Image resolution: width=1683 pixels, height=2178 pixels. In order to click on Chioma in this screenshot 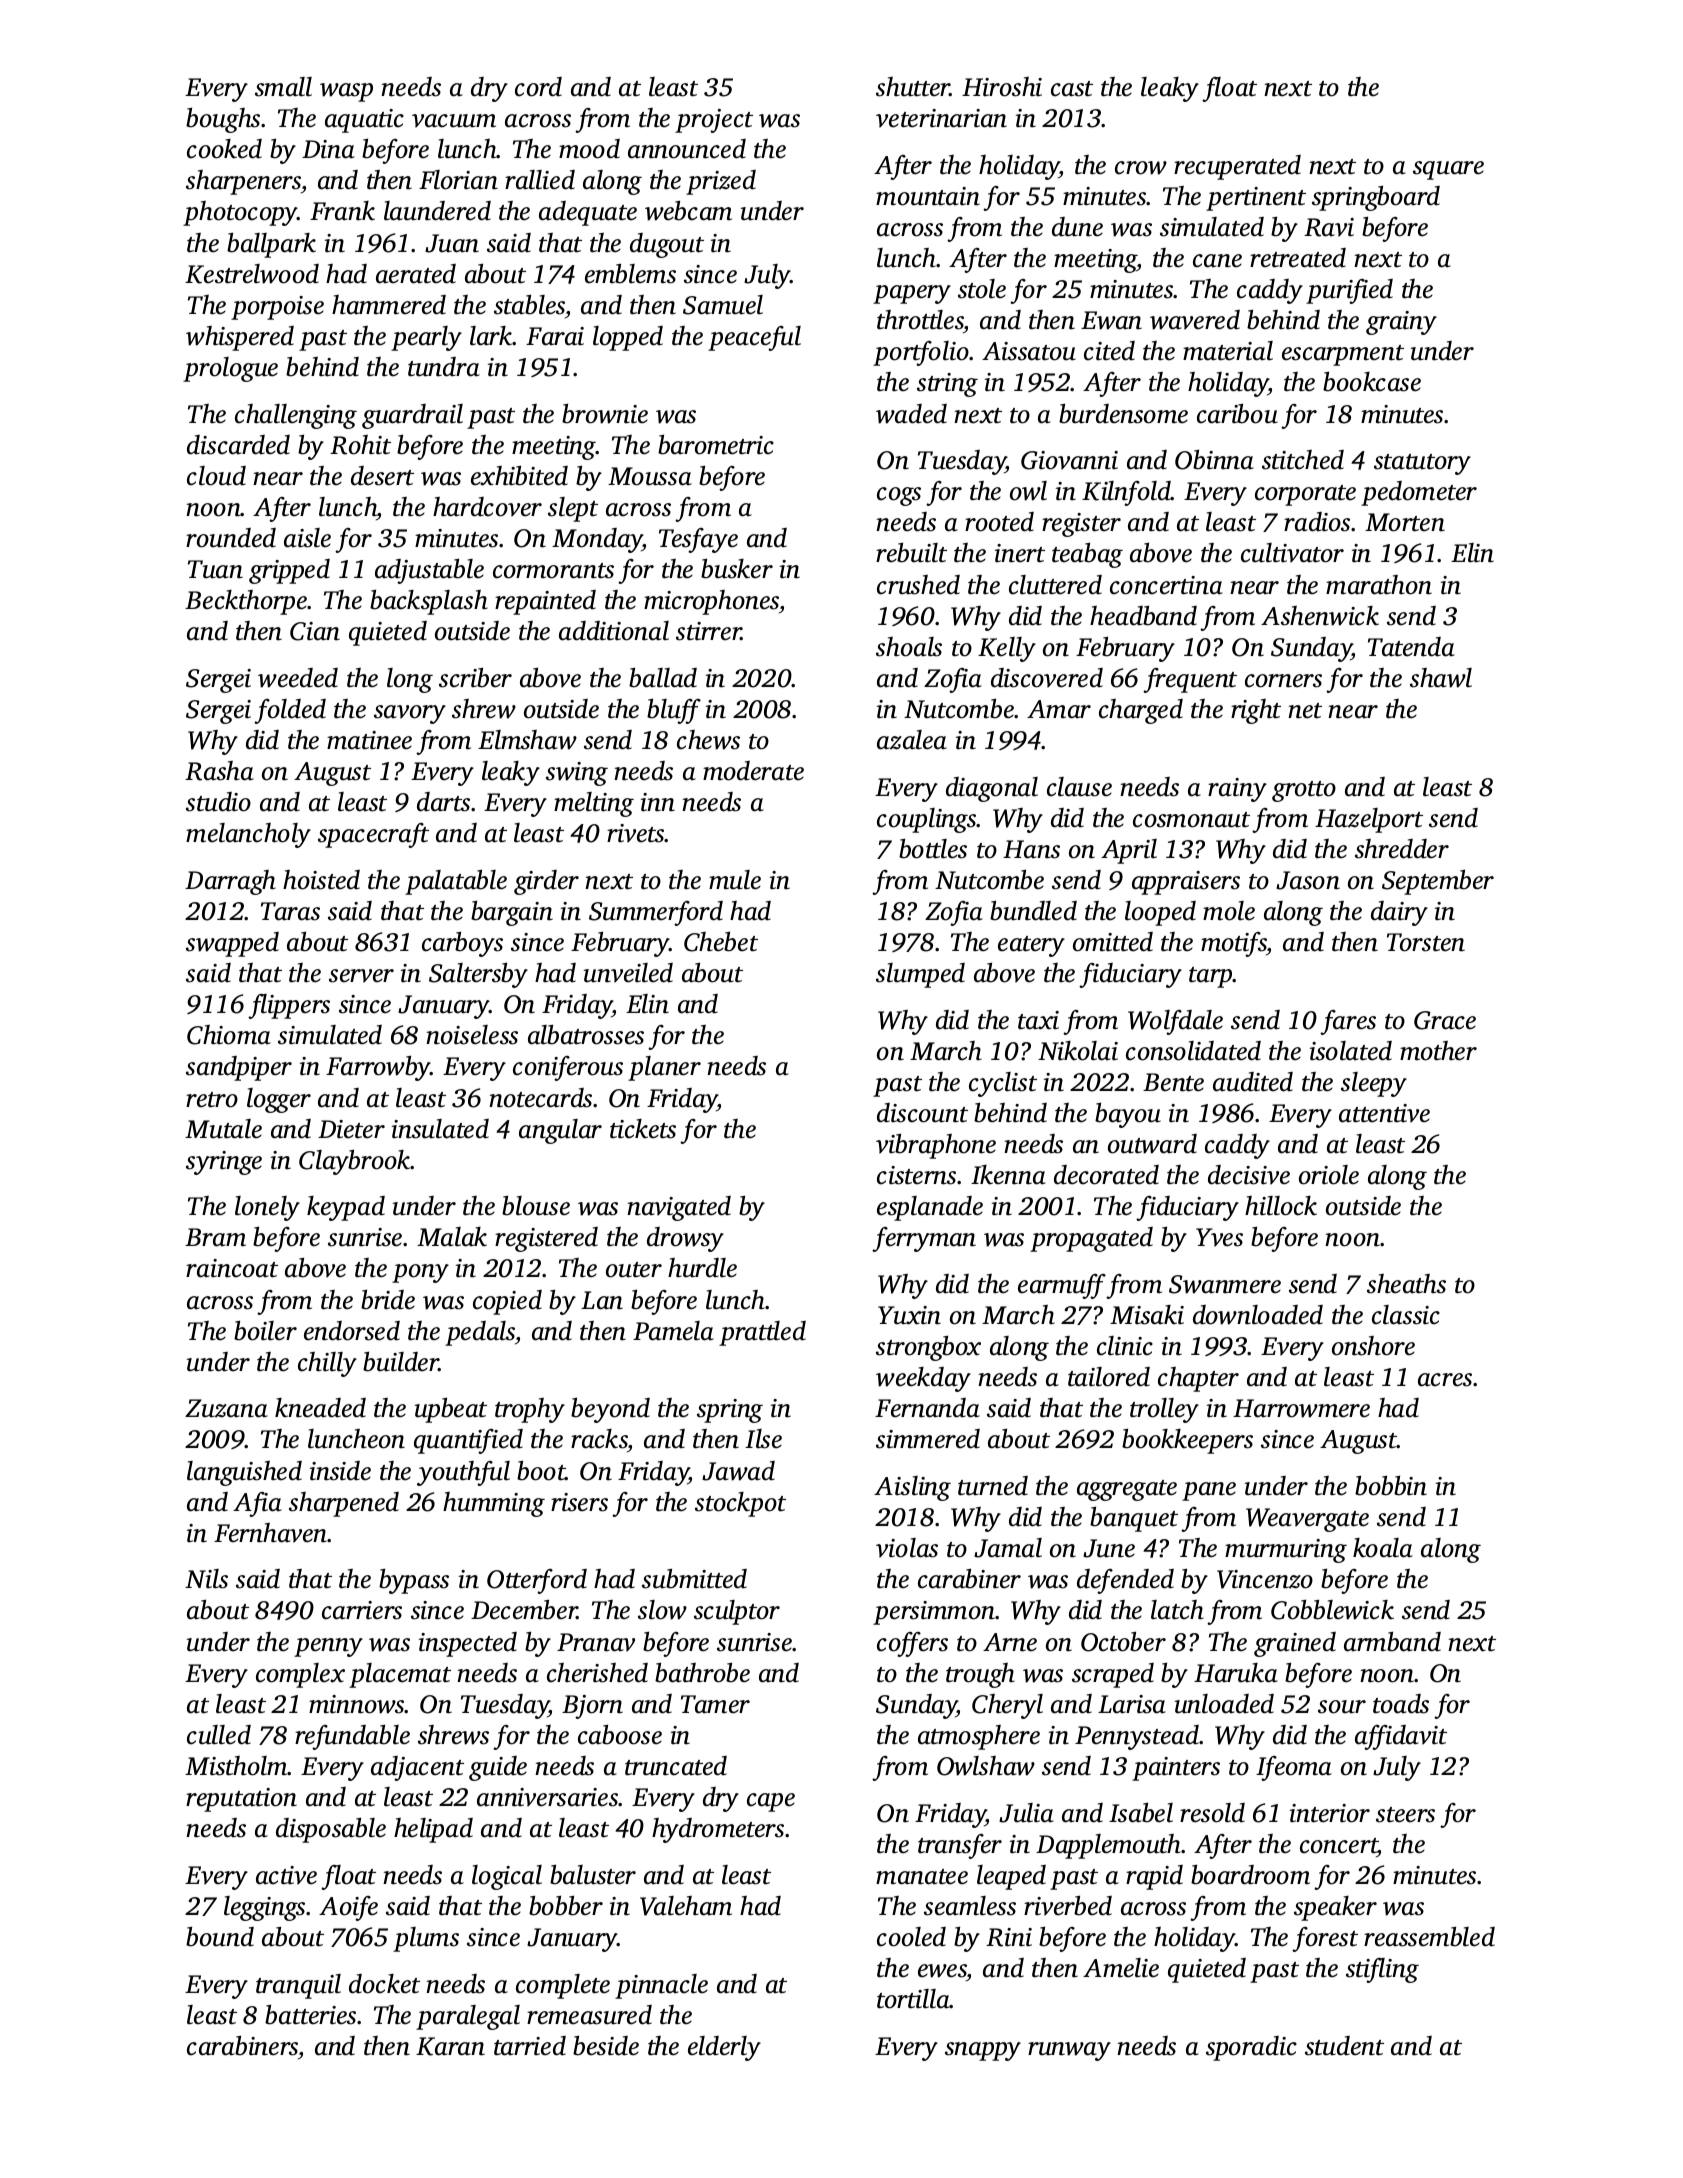, I will do `click(229, 1035)`.
